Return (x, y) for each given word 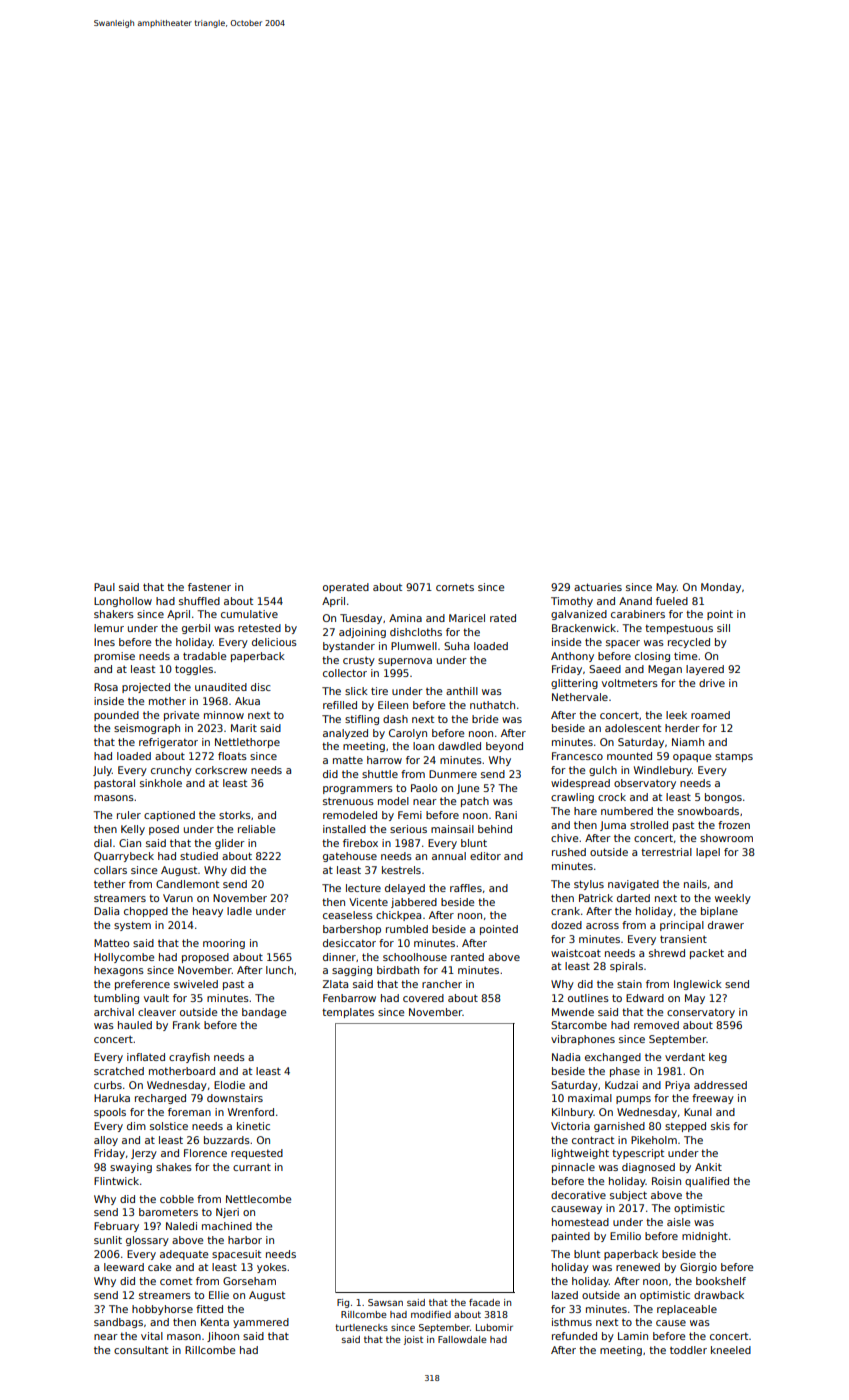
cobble (177, 1199)
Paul (104, 587)
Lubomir (494, 1327)
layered (705, 670)
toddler (688, 1350)
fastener (209, 587)
